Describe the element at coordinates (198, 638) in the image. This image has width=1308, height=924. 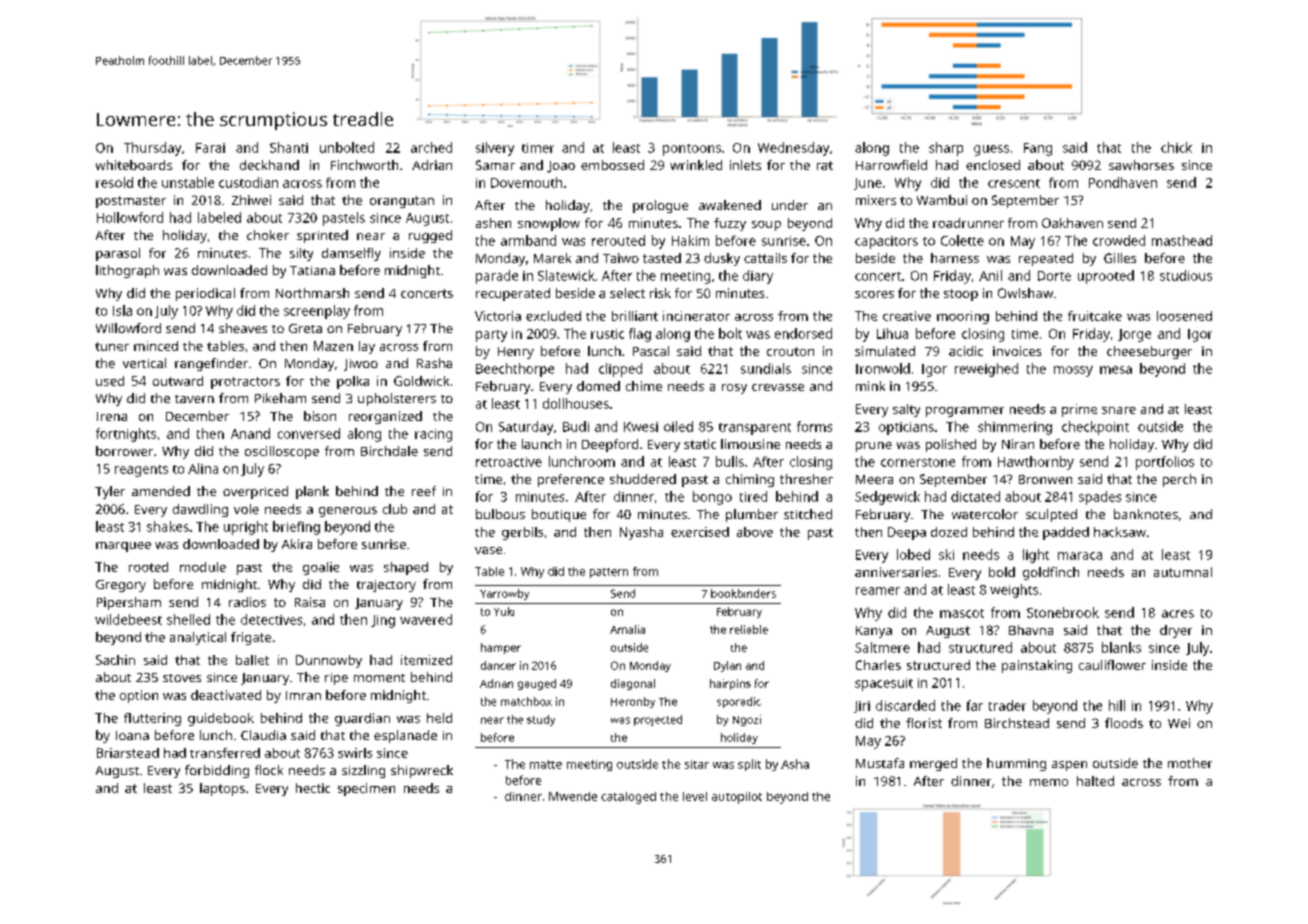
I see `analytical` at that location.
